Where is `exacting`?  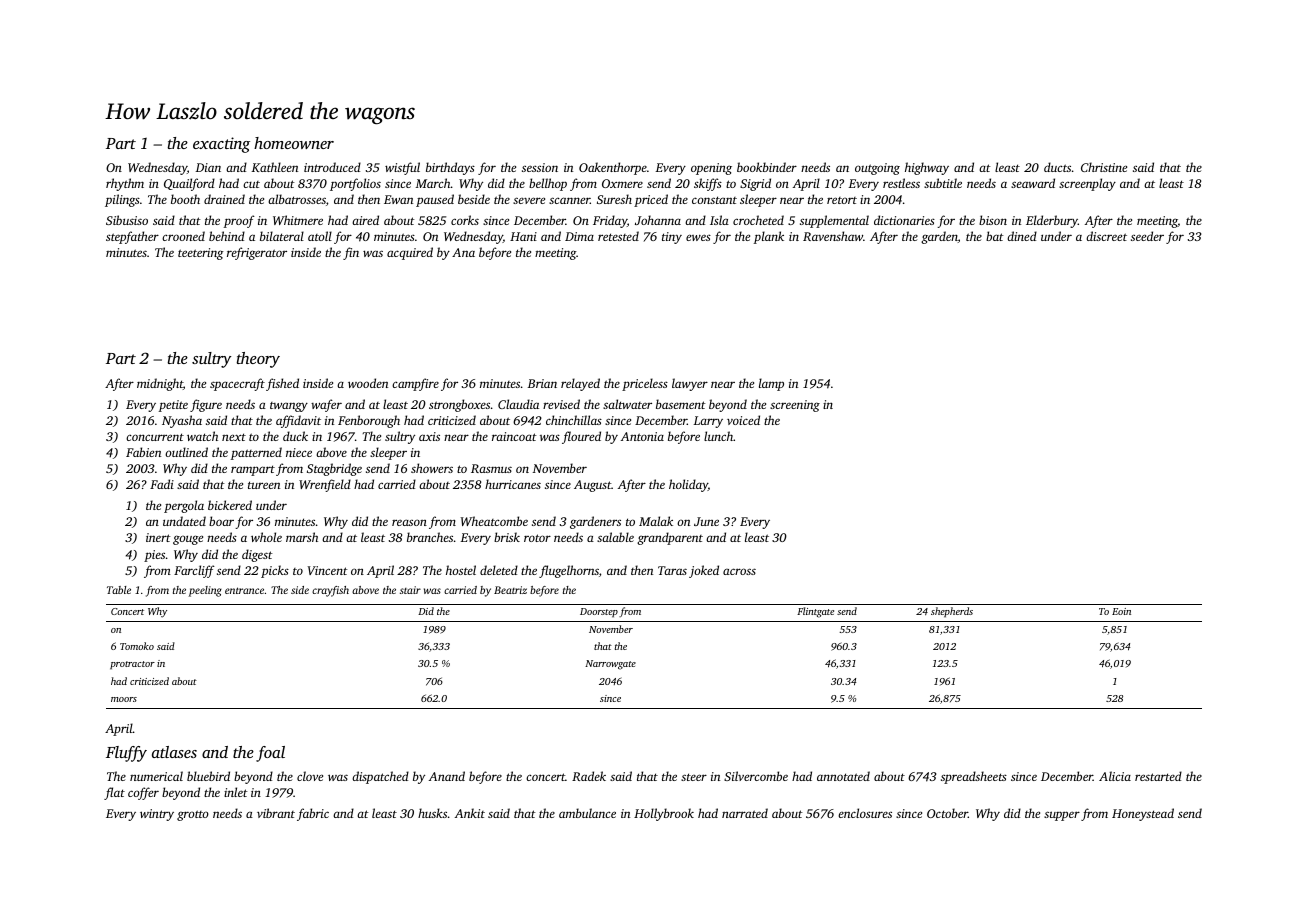
exacting is located at coordinates (221, 145).
